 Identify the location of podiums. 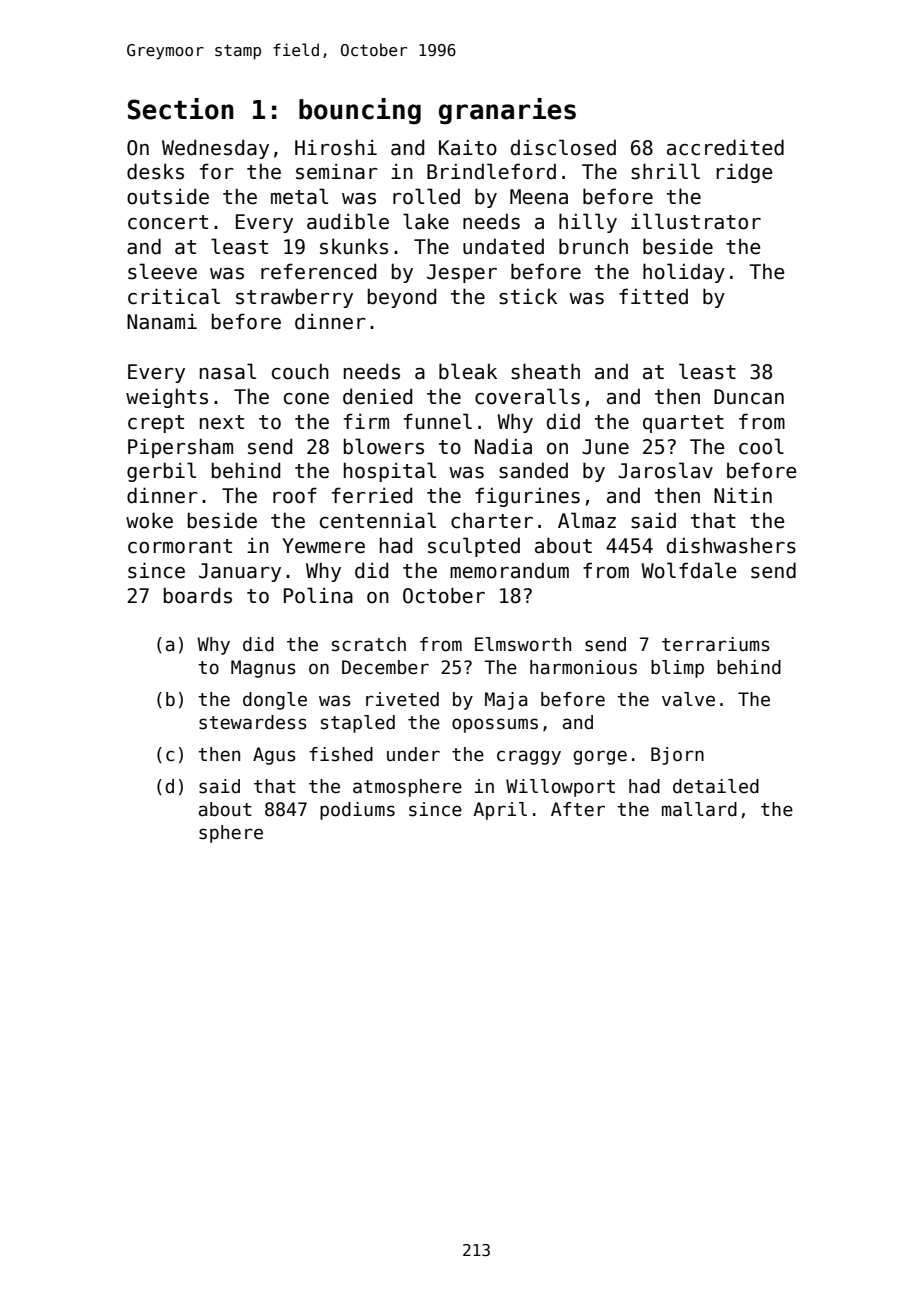
(357, 811).
